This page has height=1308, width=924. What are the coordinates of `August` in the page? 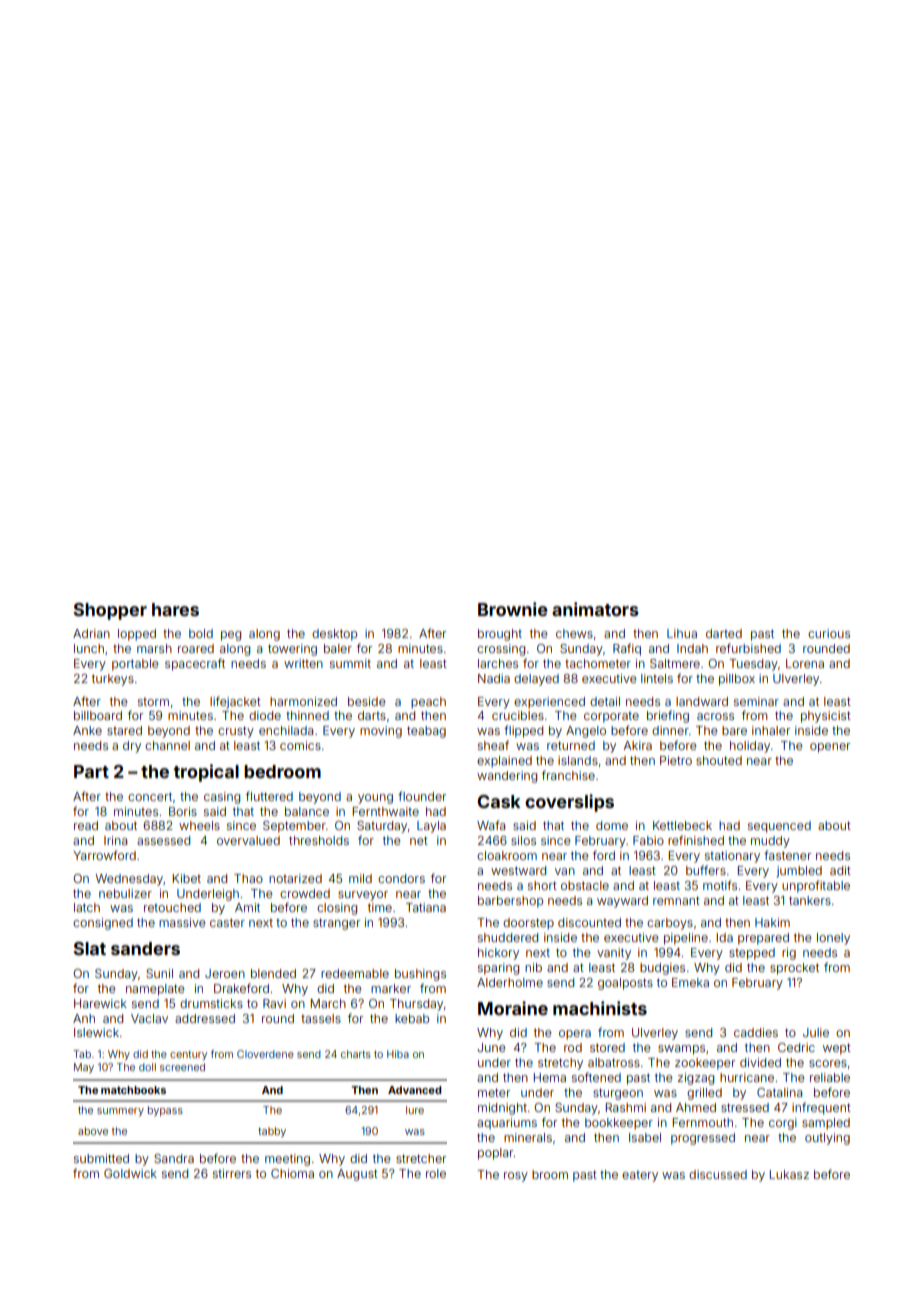 It's located at (357, 1175).
